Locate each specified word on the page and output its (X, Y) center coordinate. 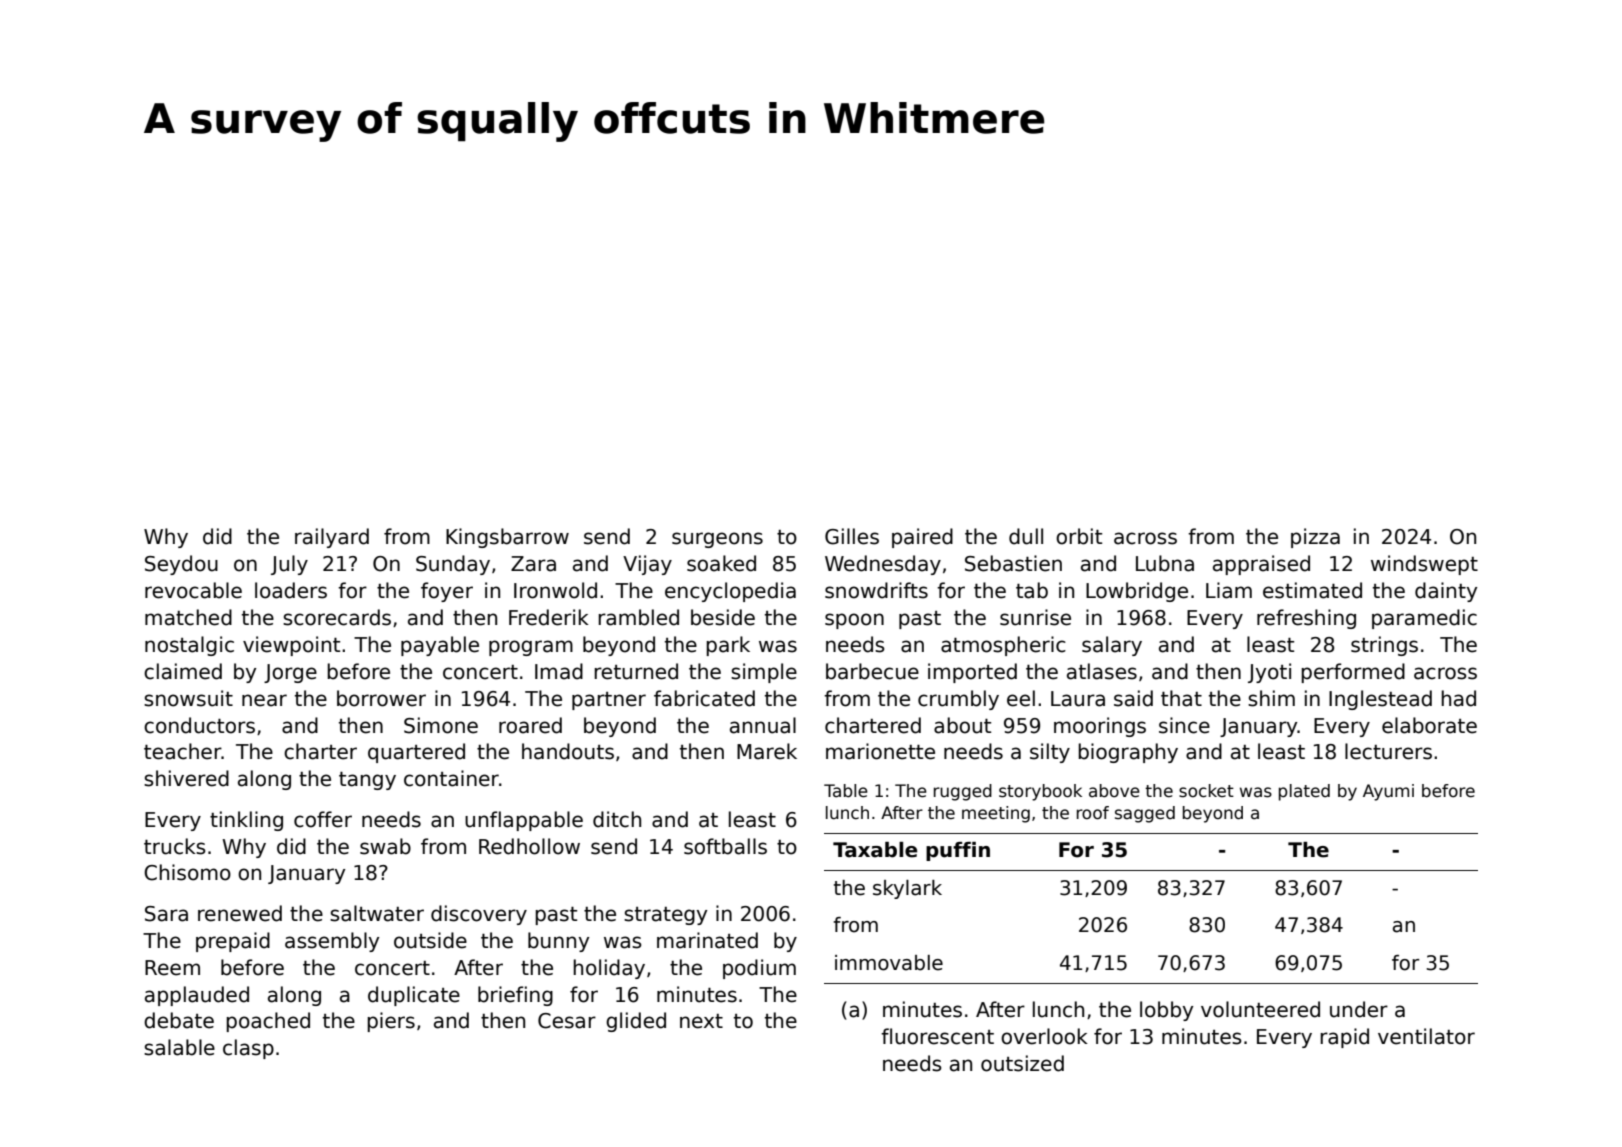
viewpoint (291, 646)
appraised (1261, 565)
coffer (323, 819)
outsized (1022, 1063)
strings (1384, 646)
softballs (725, 846)
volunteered (1260, 1009)
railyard (332, 538)
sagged (1145, 814)
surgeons (717, 540)
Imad (559, 671)
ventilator (1426, 1036)
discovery (479, 915)
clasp (248, 1049)
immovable (889, 963)
